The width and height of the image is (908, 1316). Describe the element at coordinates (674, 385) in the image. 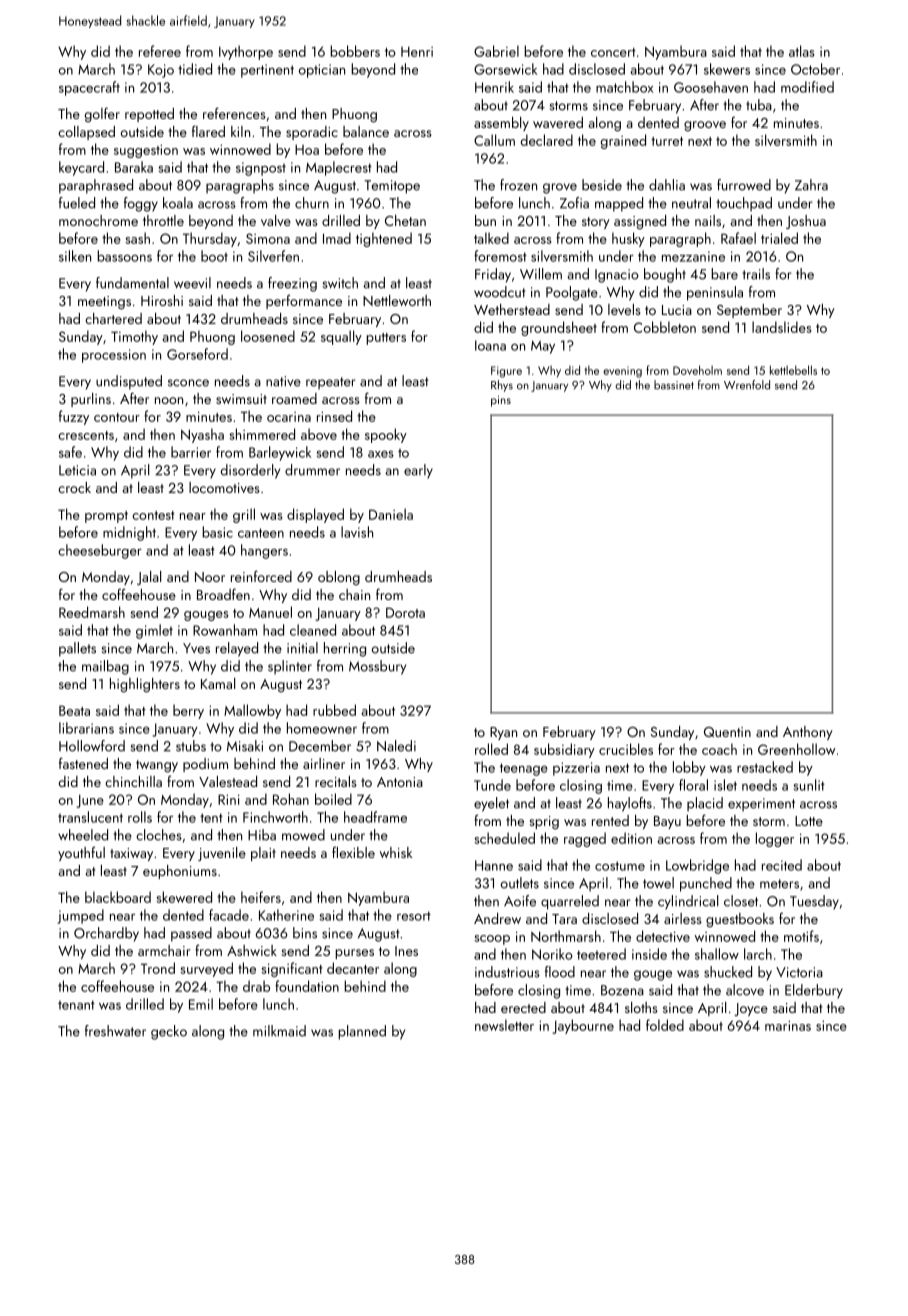

I see `bassinet` at that location.
